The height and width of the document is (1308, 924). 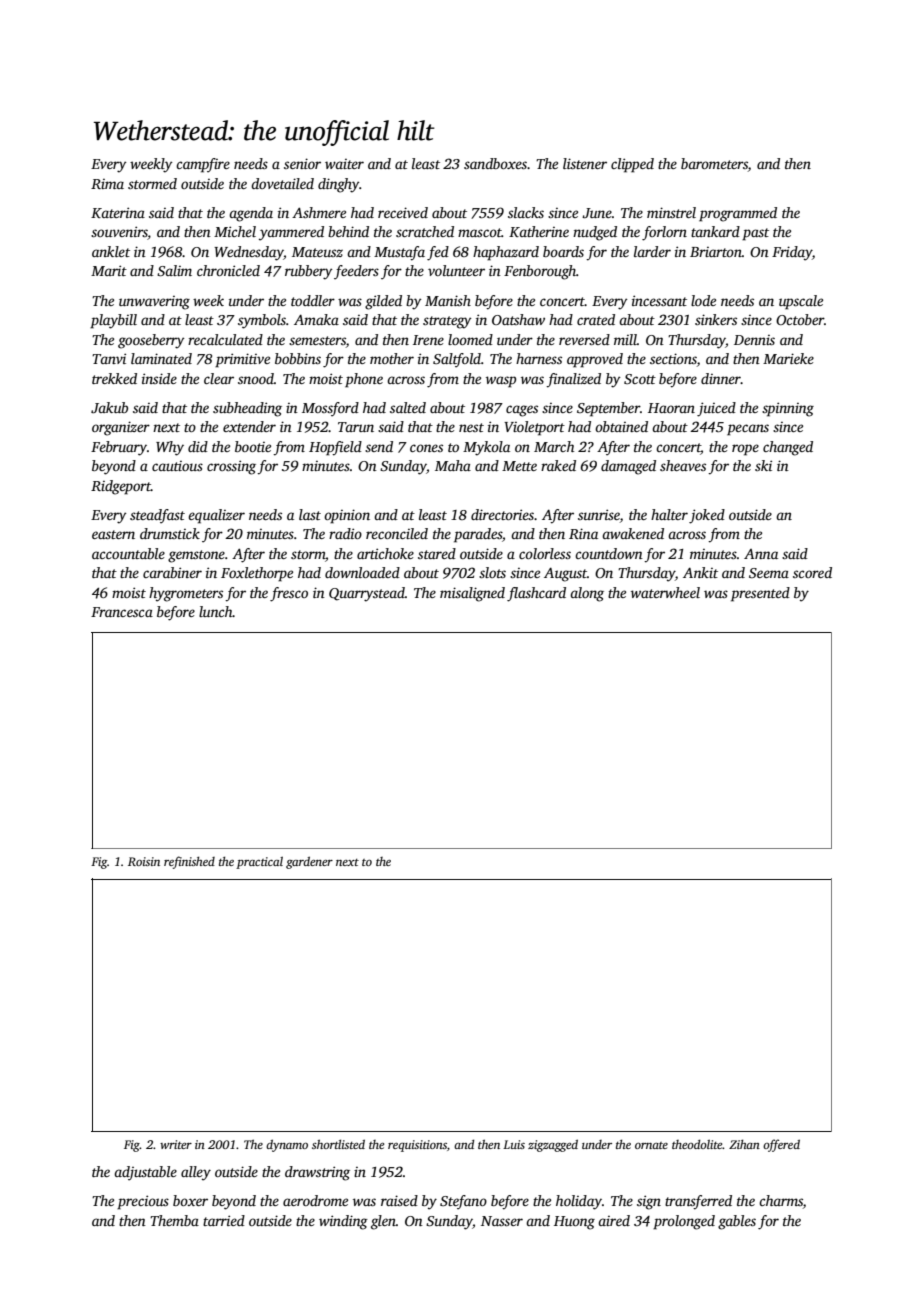 I want to click on requisitions, so click(x=417, y=1146).
